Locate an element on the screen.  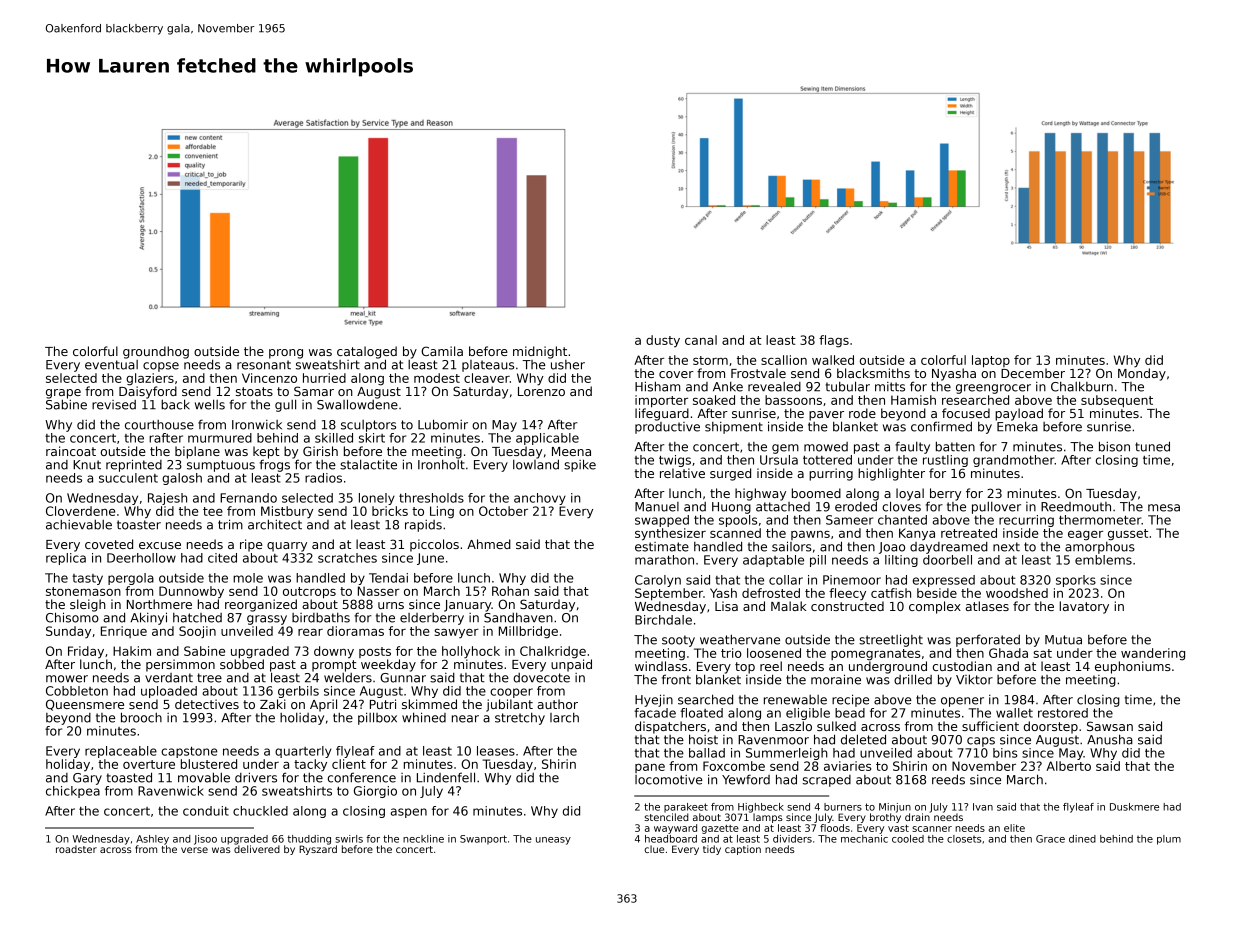
jubilant is located at coordinates (509, 705).
